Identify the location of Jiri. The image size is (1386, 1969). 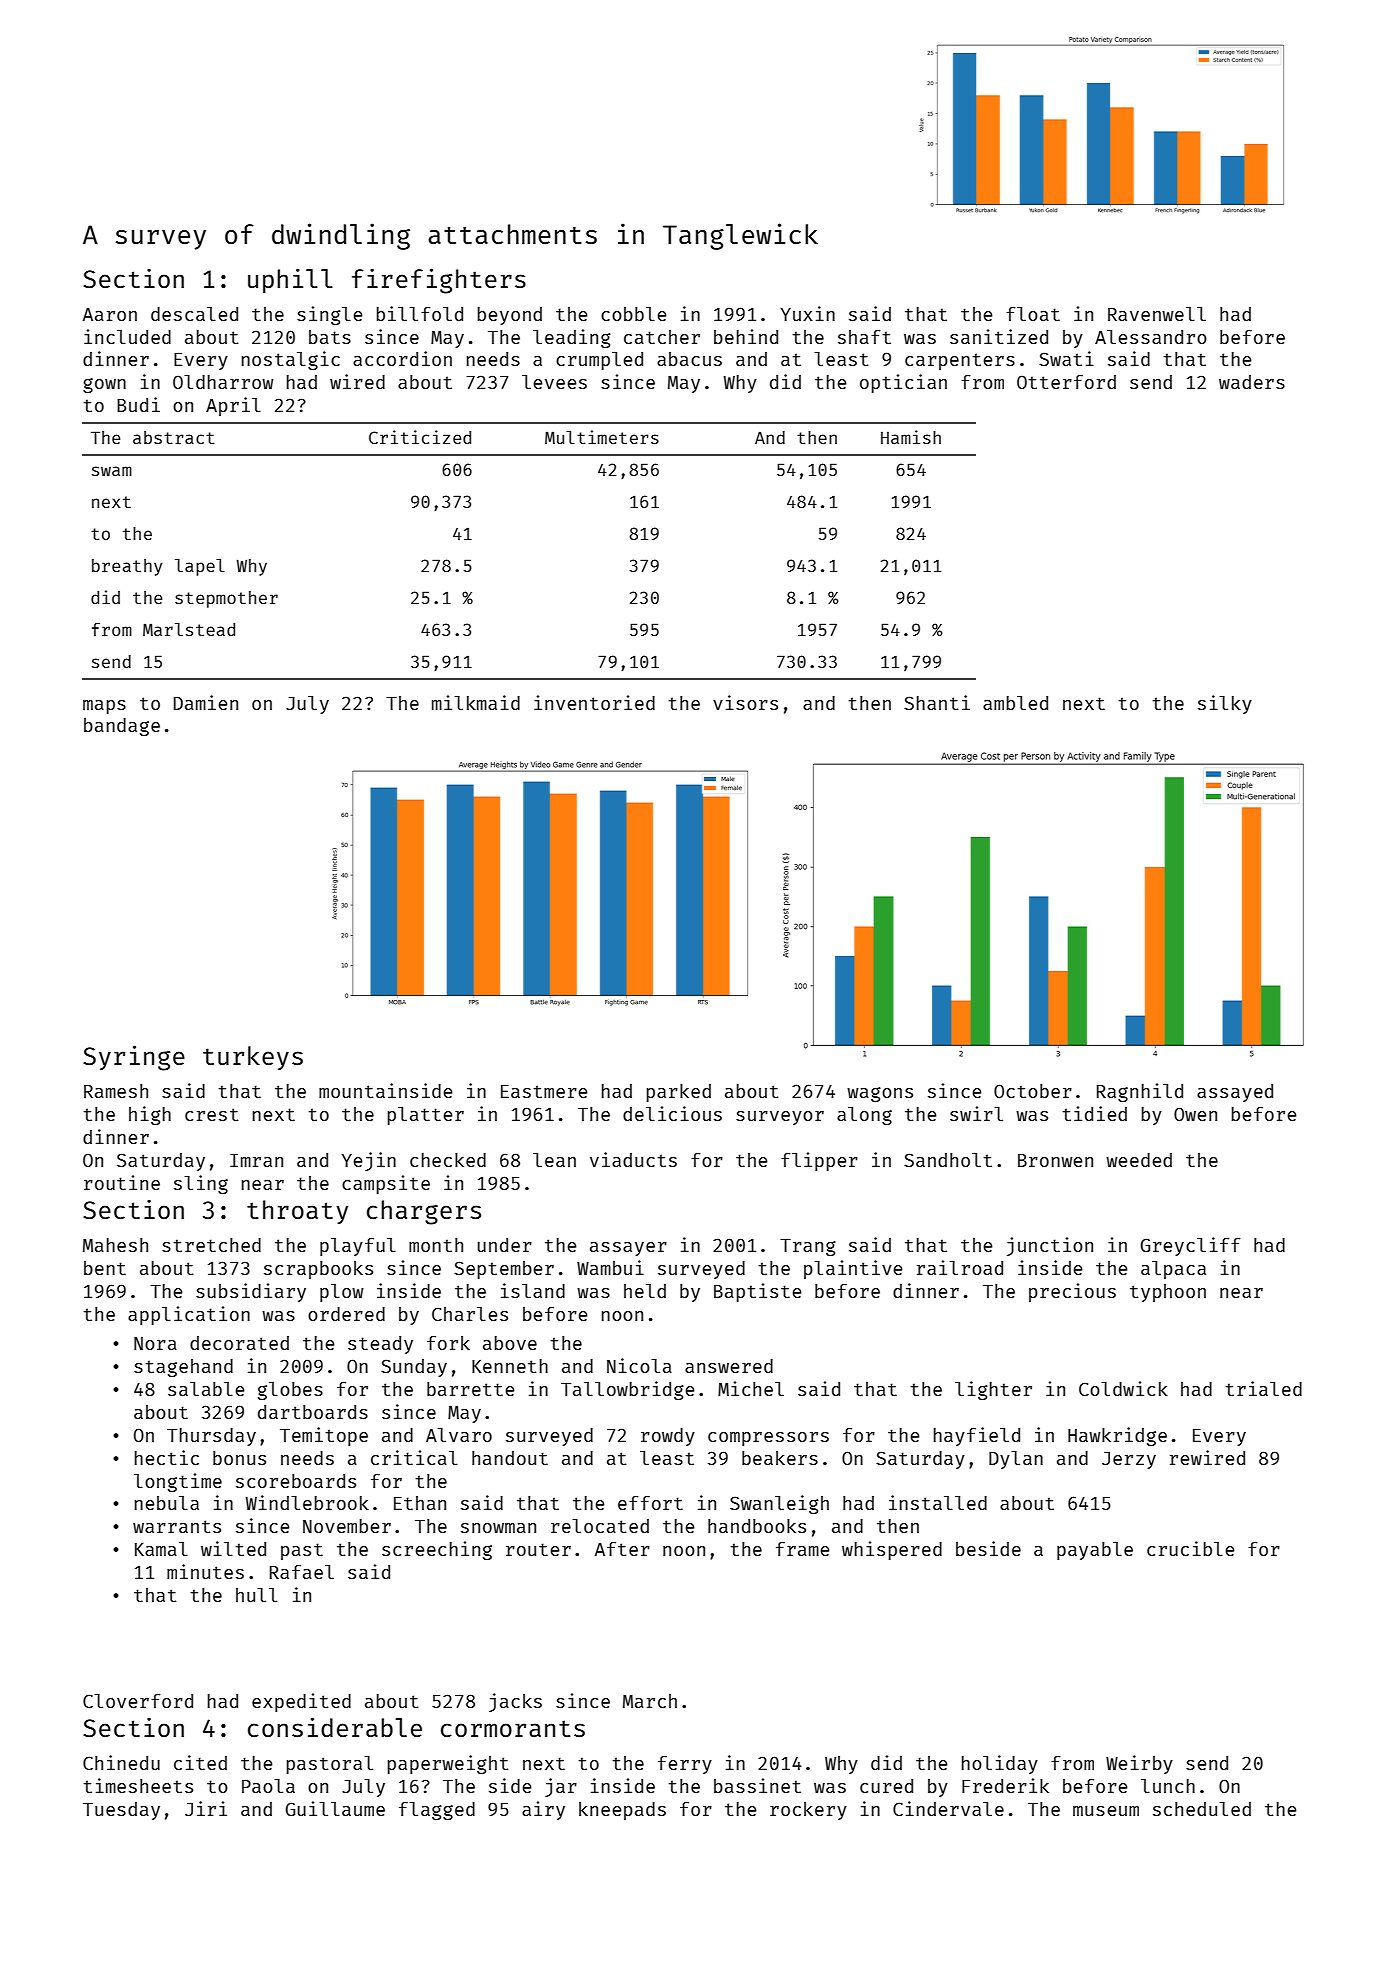
(206, 1808).
